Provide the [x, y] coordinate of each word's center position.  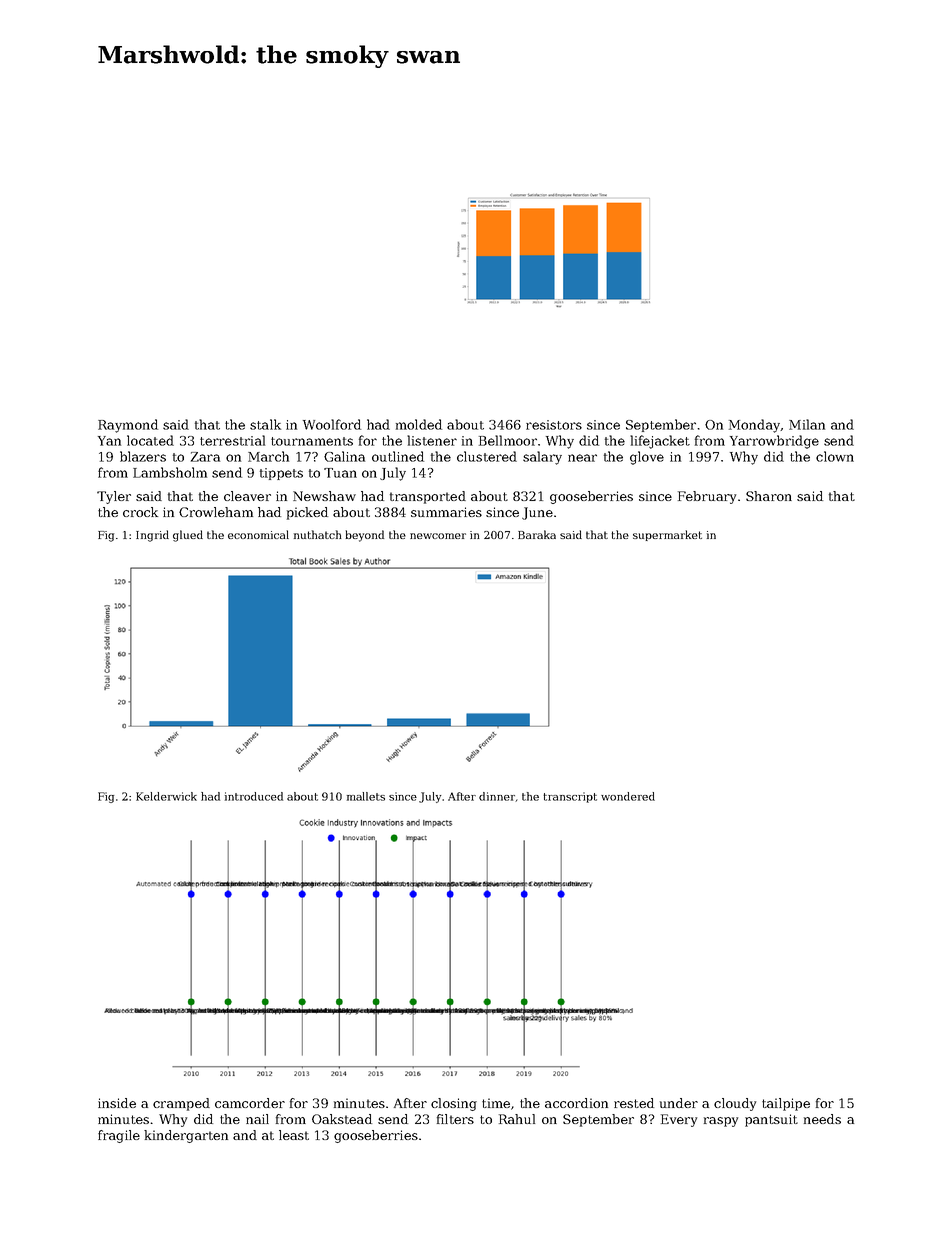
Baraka [537, 534]
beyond [364, 536]
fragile [119, 1136]
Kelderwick [166, 796]
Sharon [769, 496]
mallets [366, 796]
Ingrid [152, 536]
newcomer [438, 536]
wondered [628, 796]
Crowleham [216, 512]
